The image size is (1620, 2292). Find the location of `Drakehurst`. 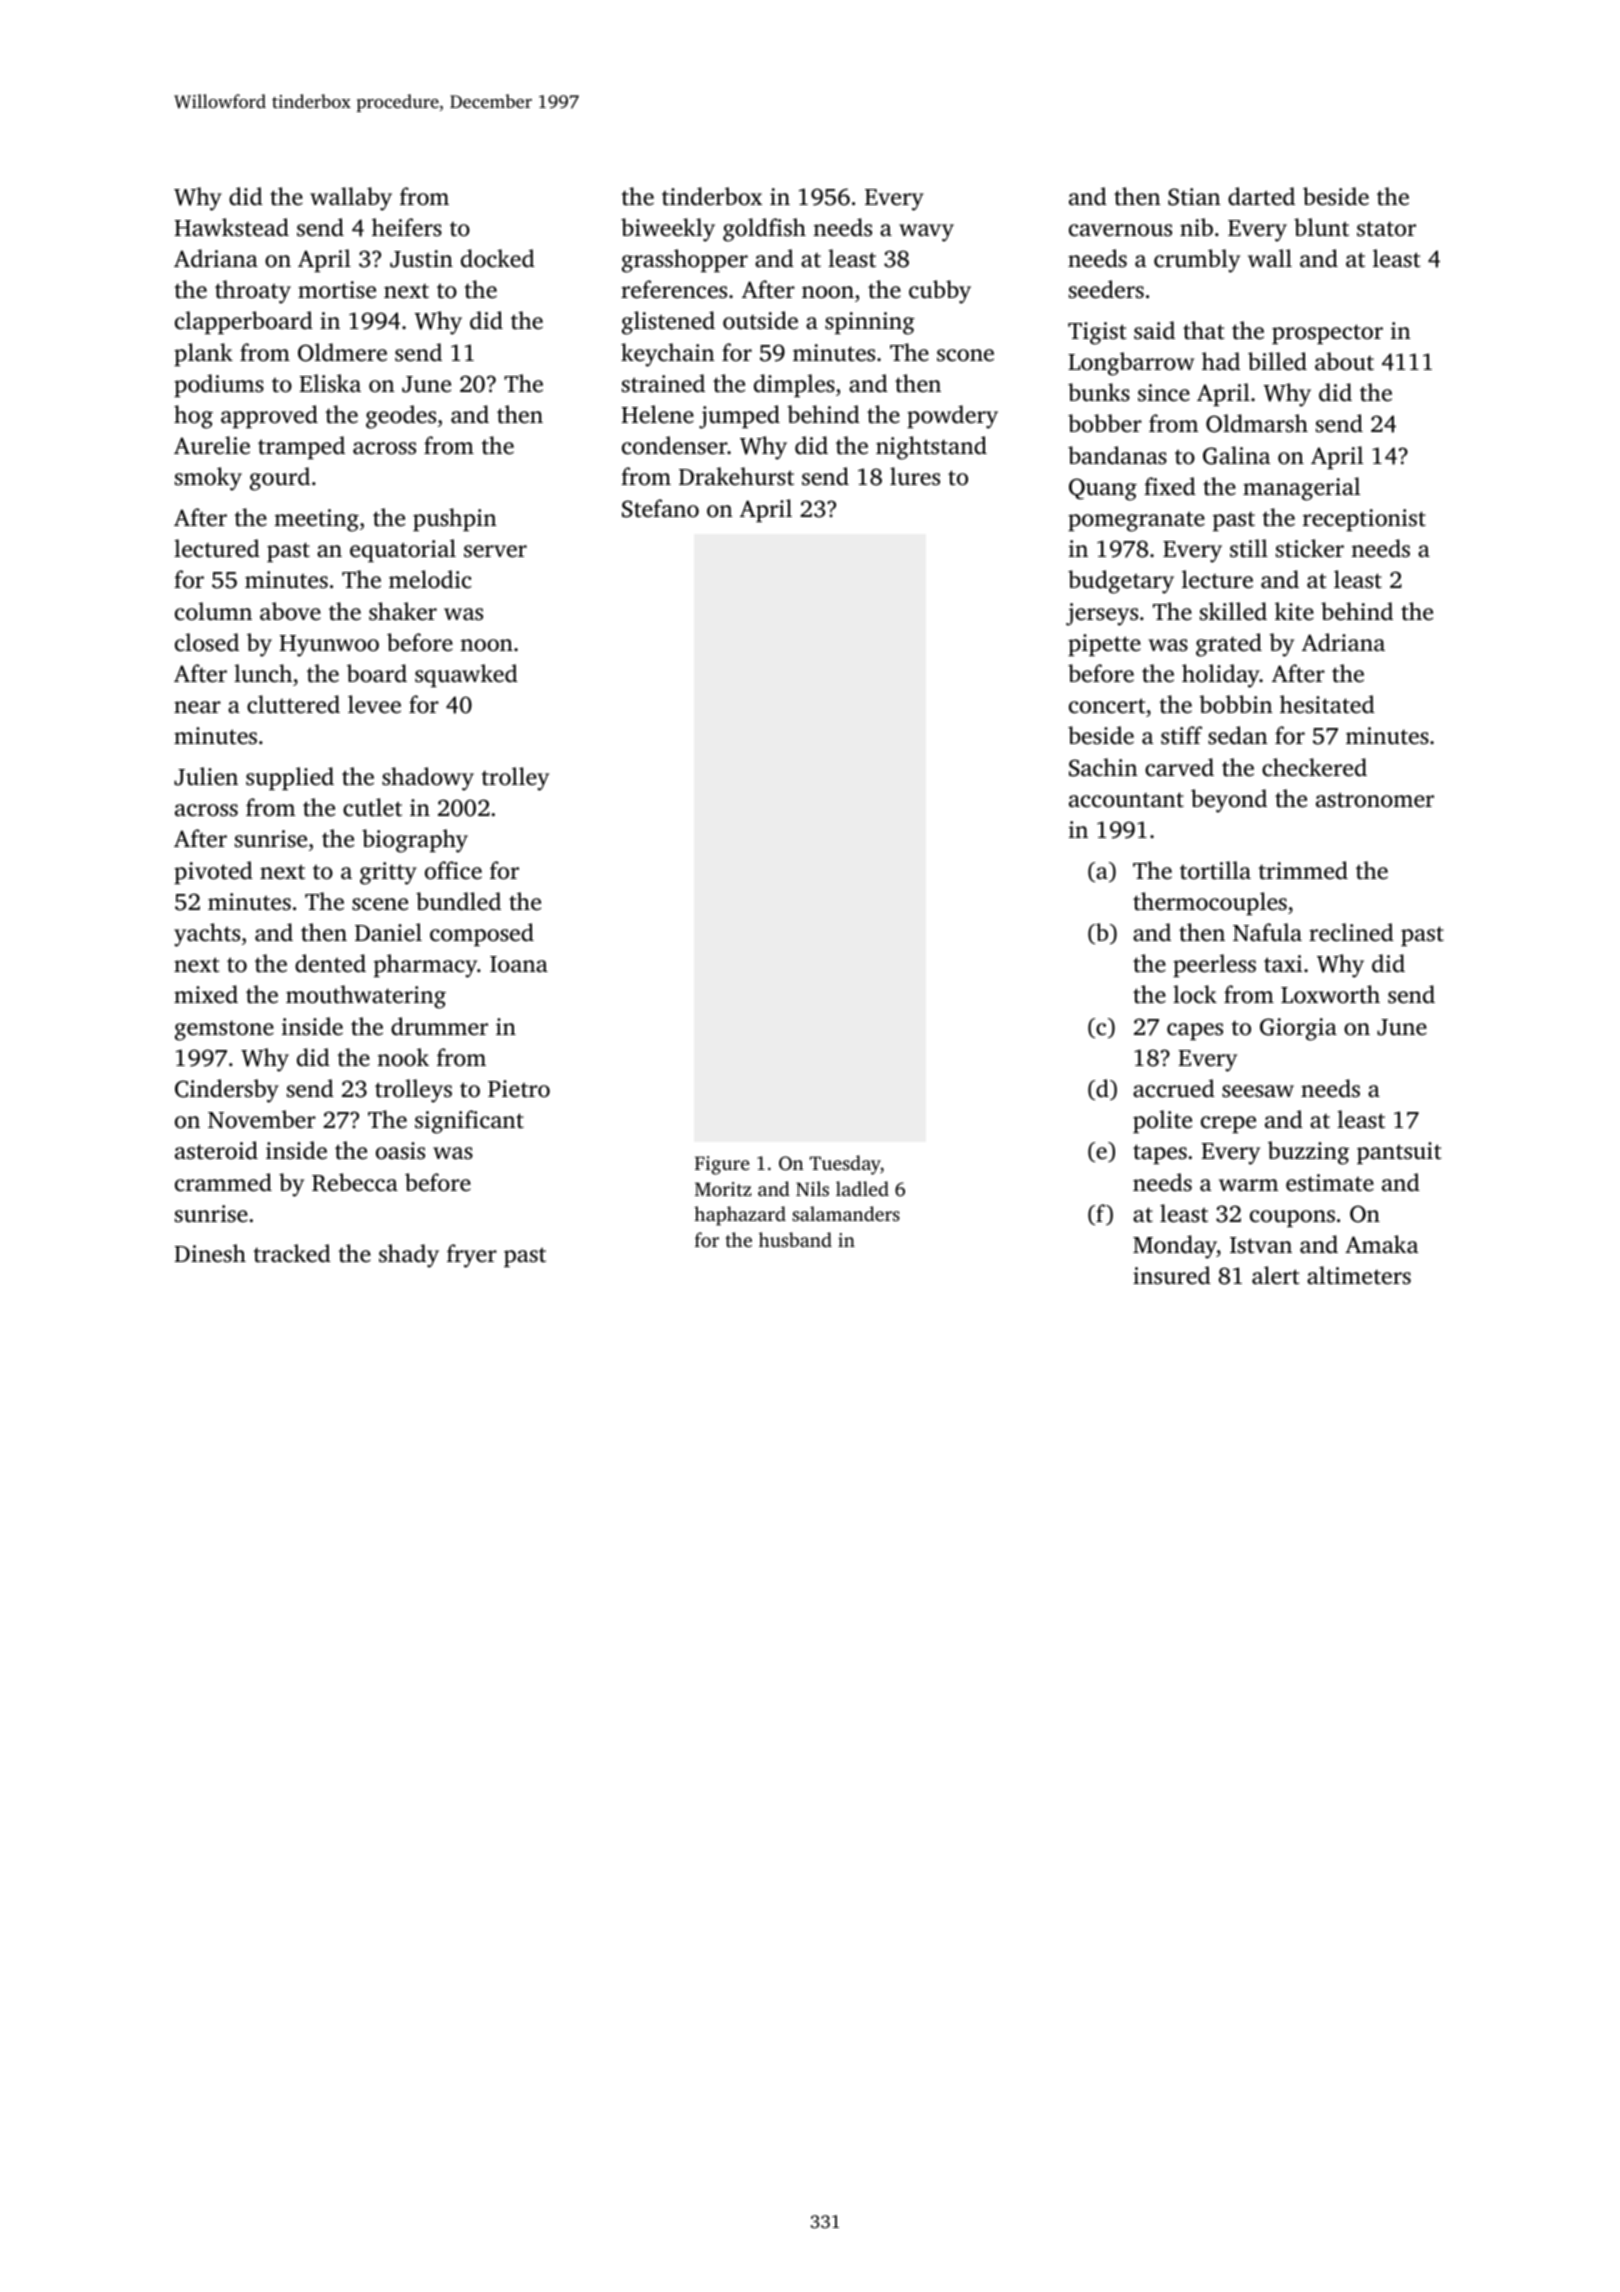

Drakehurst is located at coordinates (736, 476).
